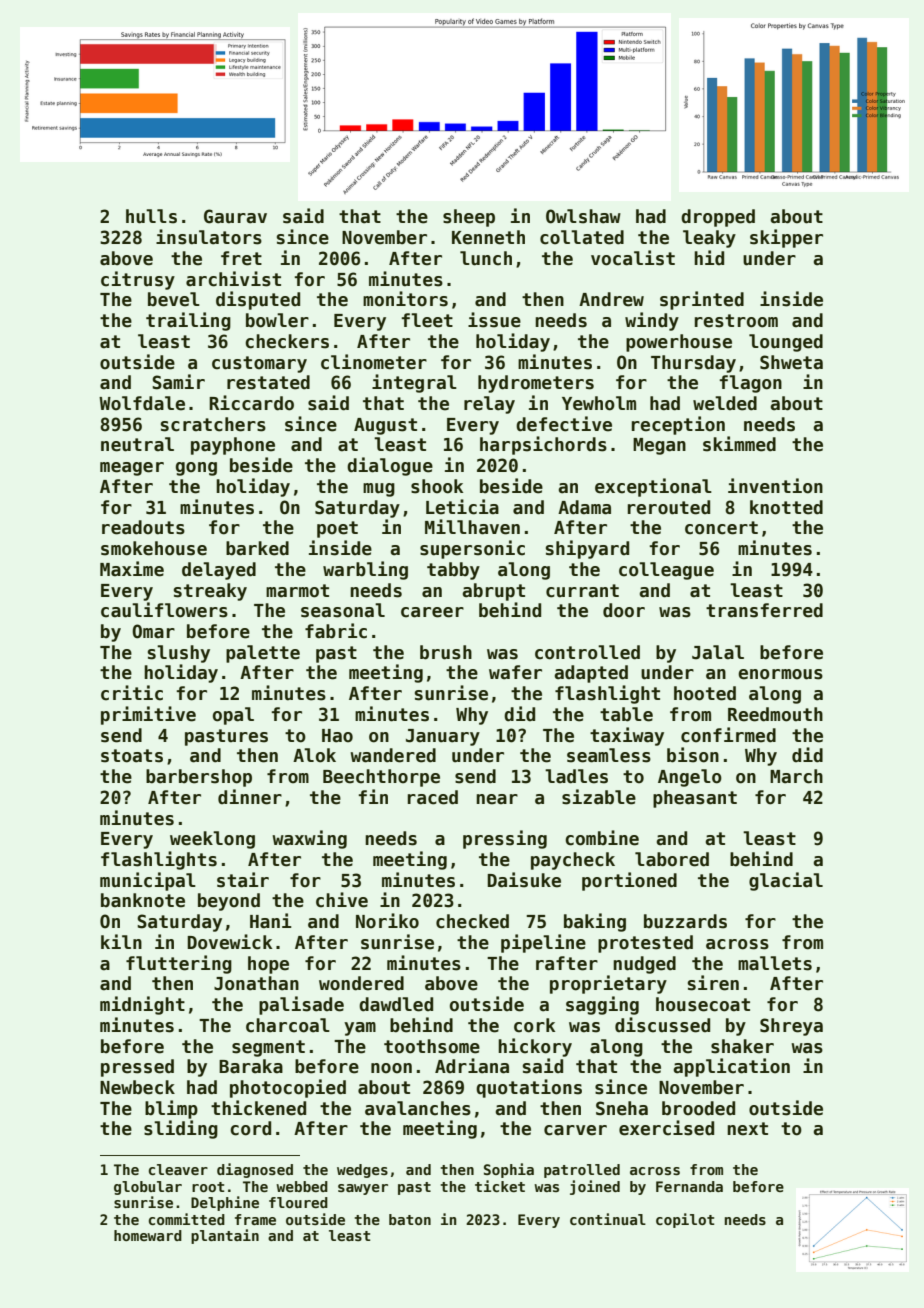  I want to click on charcoal, so click(288, 1025).
